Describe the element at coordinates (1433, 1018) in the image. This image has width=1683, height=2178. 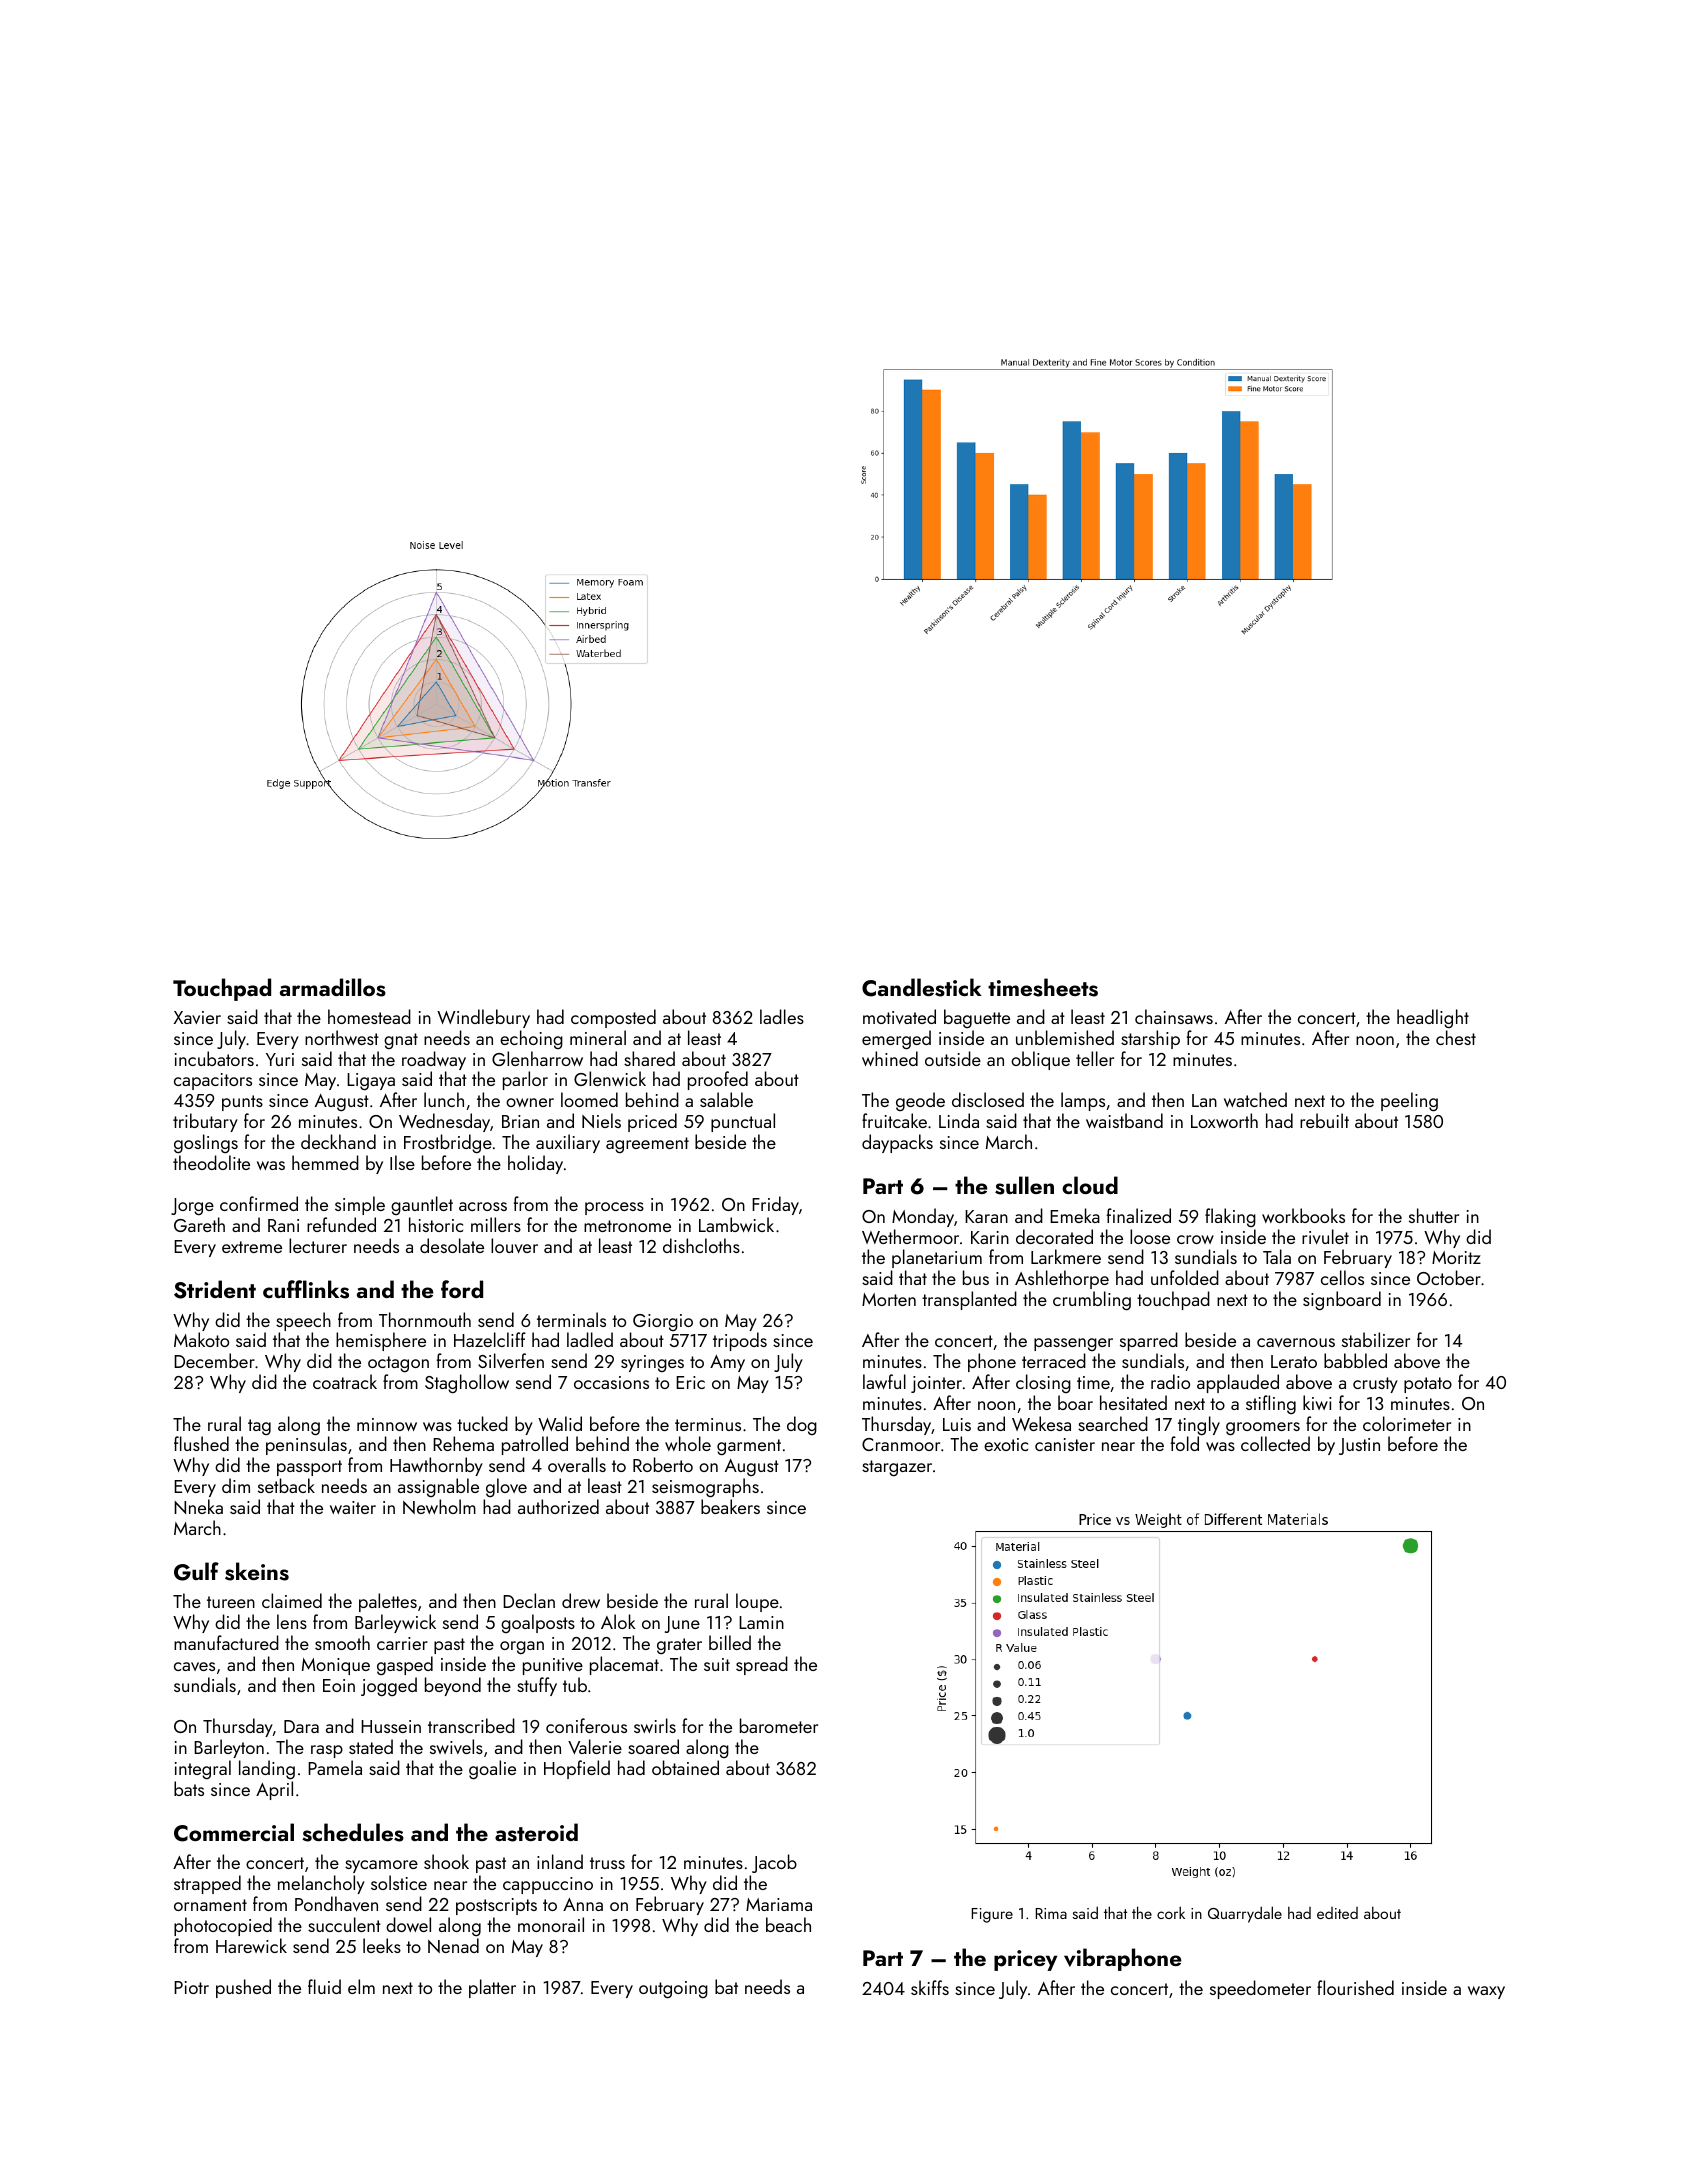
I see `headlight` at that location.
